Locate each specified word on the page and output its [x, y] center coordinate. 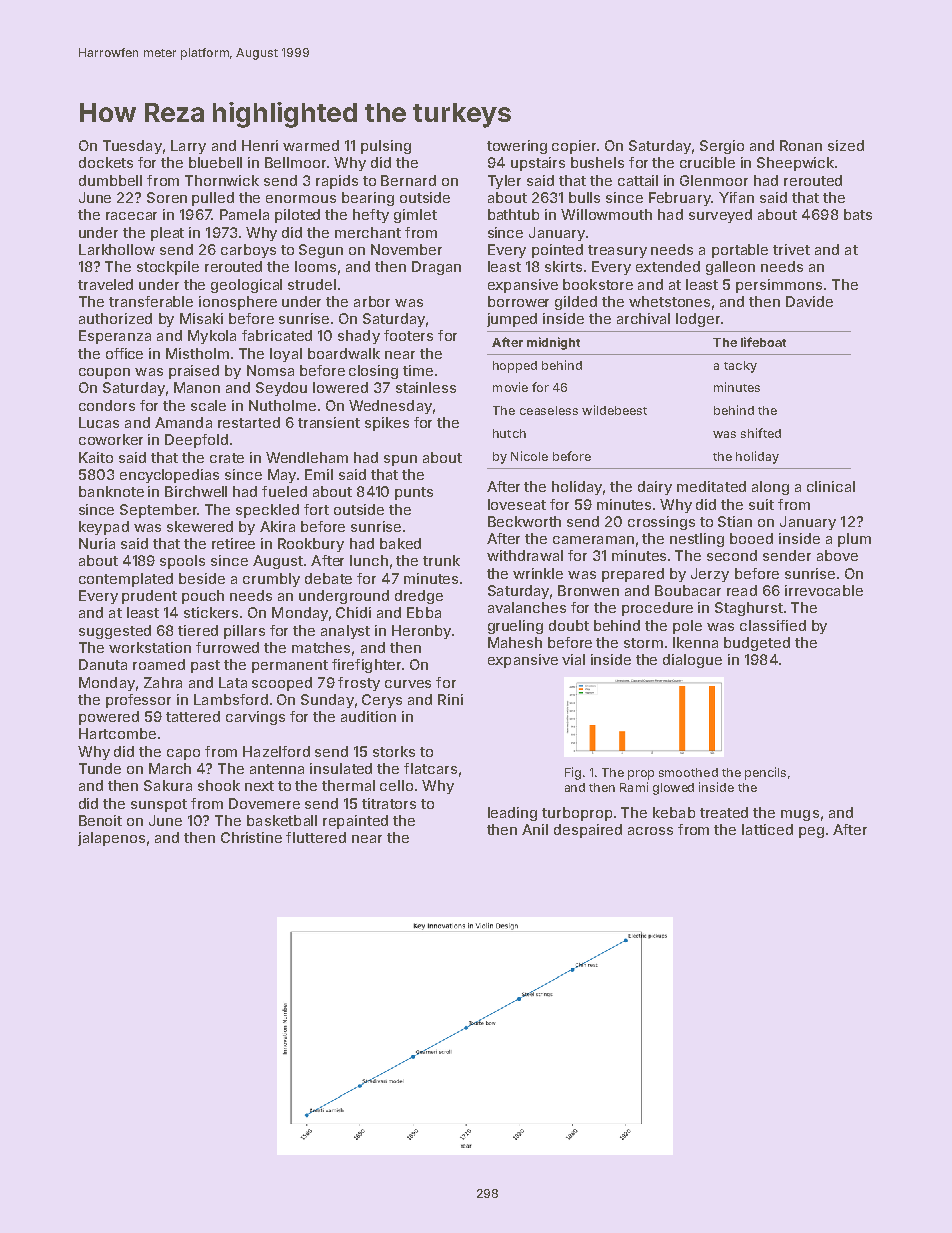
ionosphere [238, 303]
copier [574, 147]
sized [846, 145]
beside [202, 578]
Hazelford [276, 751]
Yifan [736, 197]
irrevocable [824, 590]
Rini [450, 699]
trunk [441, 560]
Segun [321, 251]
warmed [311, 145]
